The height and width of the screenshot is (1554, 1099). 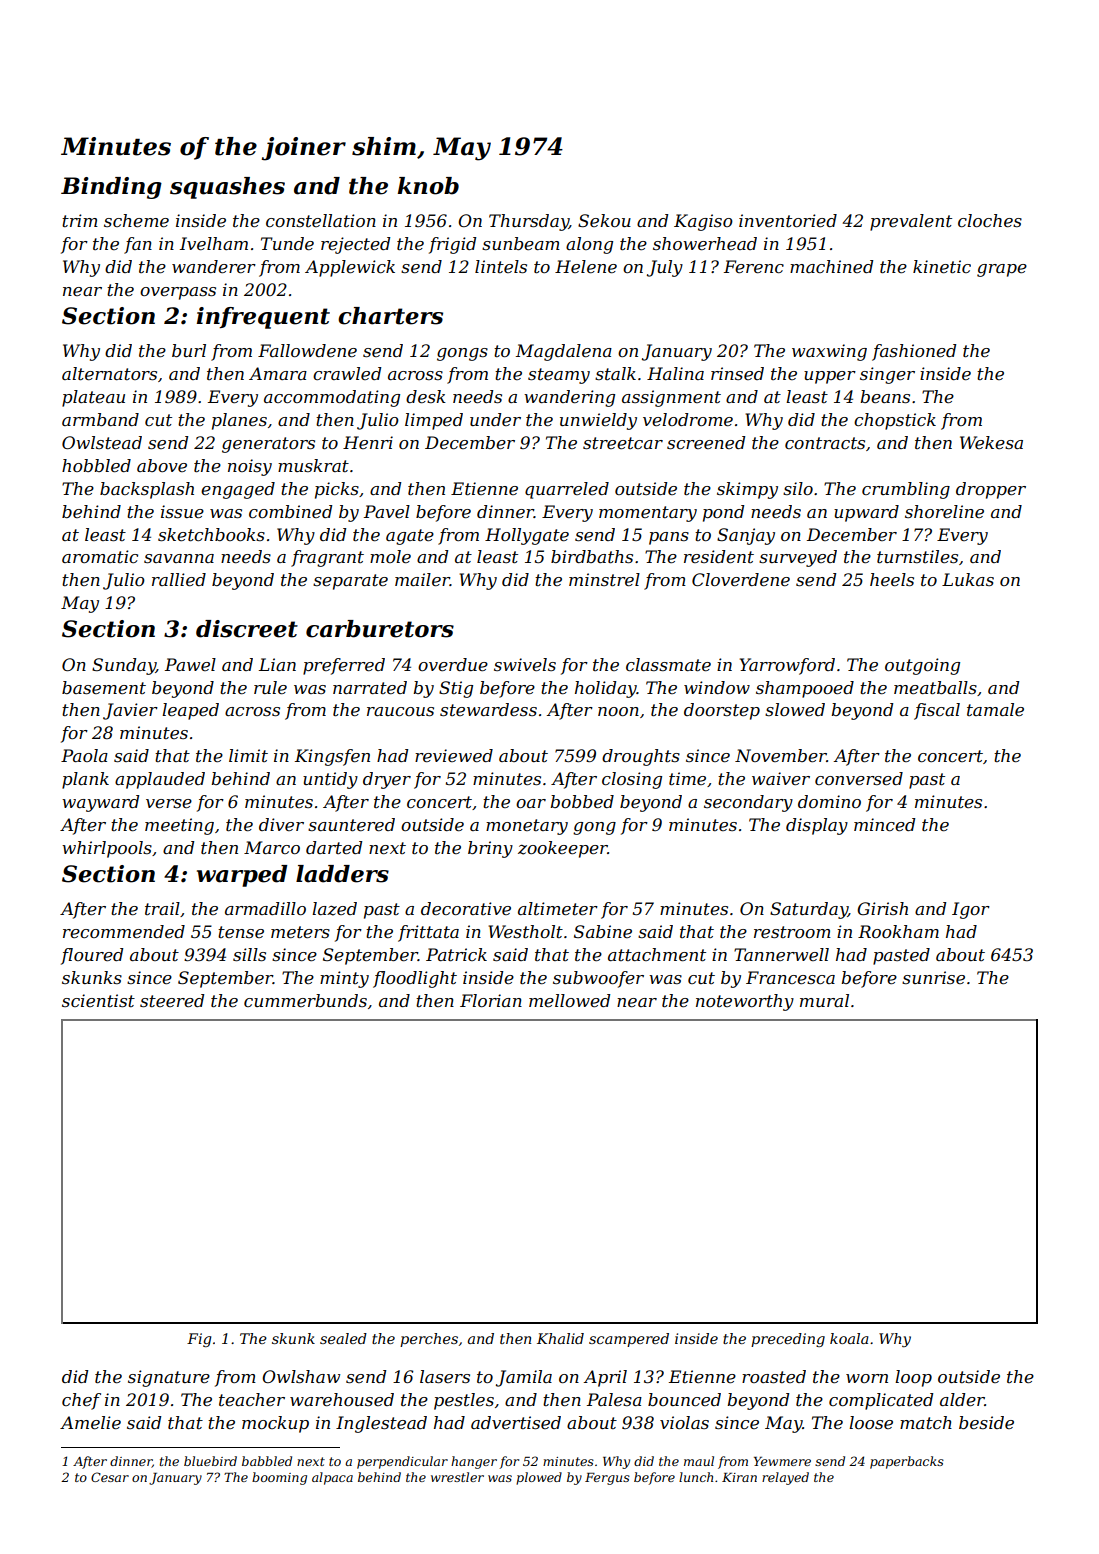 What do you see at coordinates (189, 350) in the screenshot?
I see `burl` at bounding box center [189, 350].
